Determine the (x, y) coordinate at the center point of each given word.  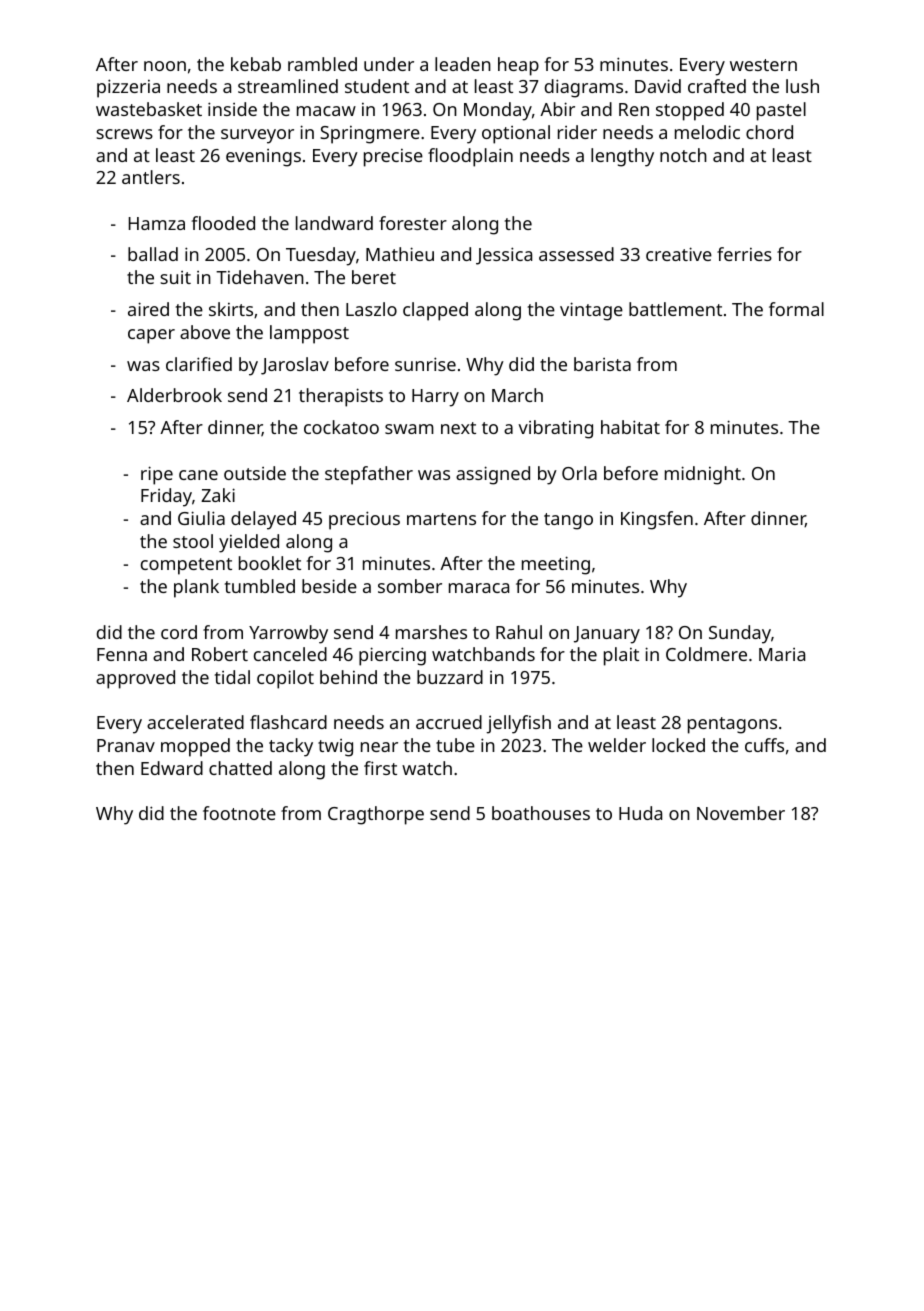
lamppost (309, 334)
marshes (431, 632)
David (658, 86)
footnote (239, 813)
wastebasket (149, 109)
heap (518, 66)
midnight (703, 475)
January (607, 635)
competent (186, 566)
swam (409, 429)
